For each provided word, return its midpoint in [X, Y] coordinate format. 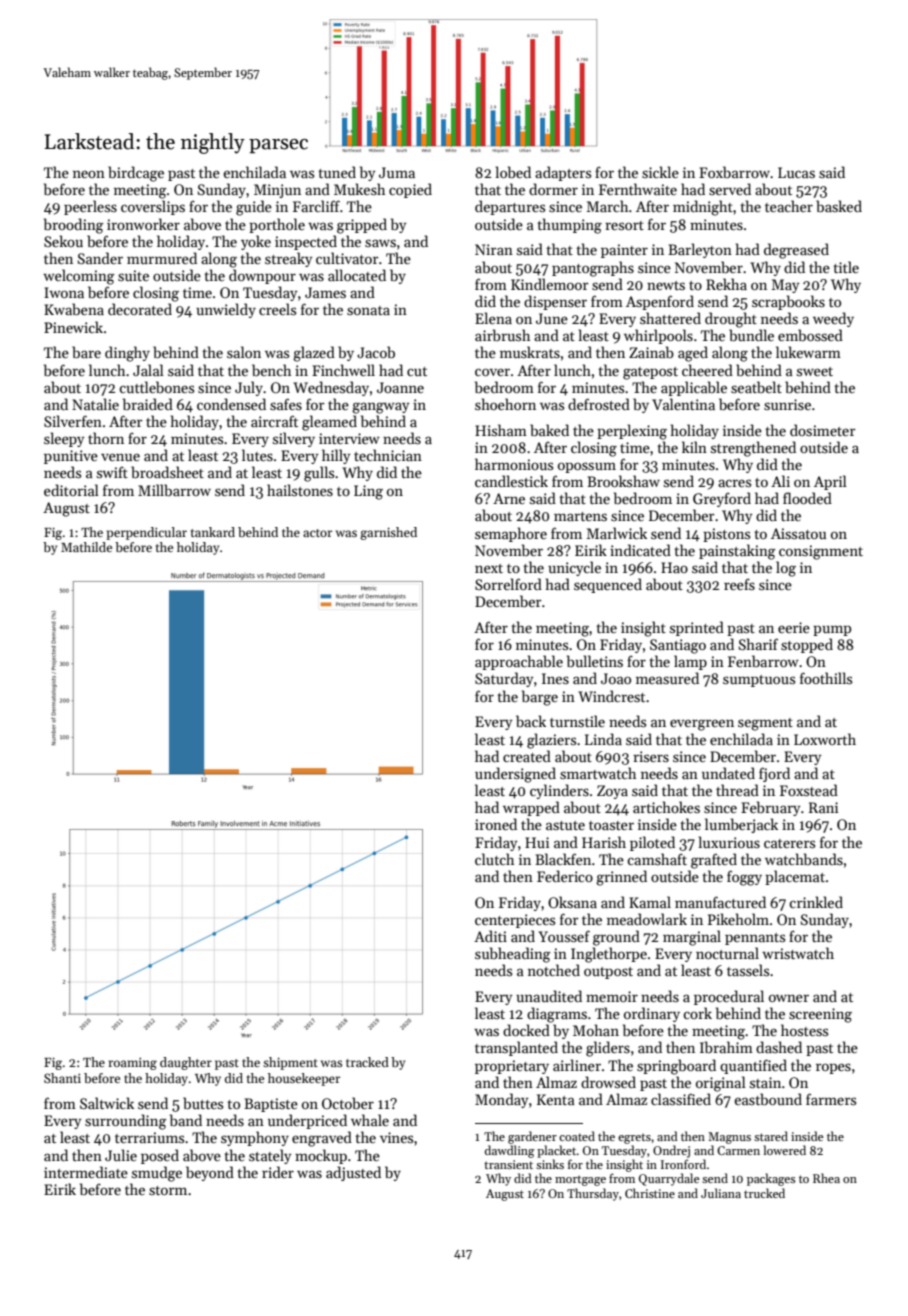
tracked [367, 1062]
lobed [513, 172]
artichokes [666, 807]
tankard [213, 532]
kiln [694, 447]
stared [771, 1136]
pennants [755, 939]
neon [89, 174]
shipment [290, 1063]
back [531, 721]
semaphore [511, 534]
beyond [210, 1173]
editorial [71, 490]
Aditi [490, 936]
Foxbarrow [734, 172]
